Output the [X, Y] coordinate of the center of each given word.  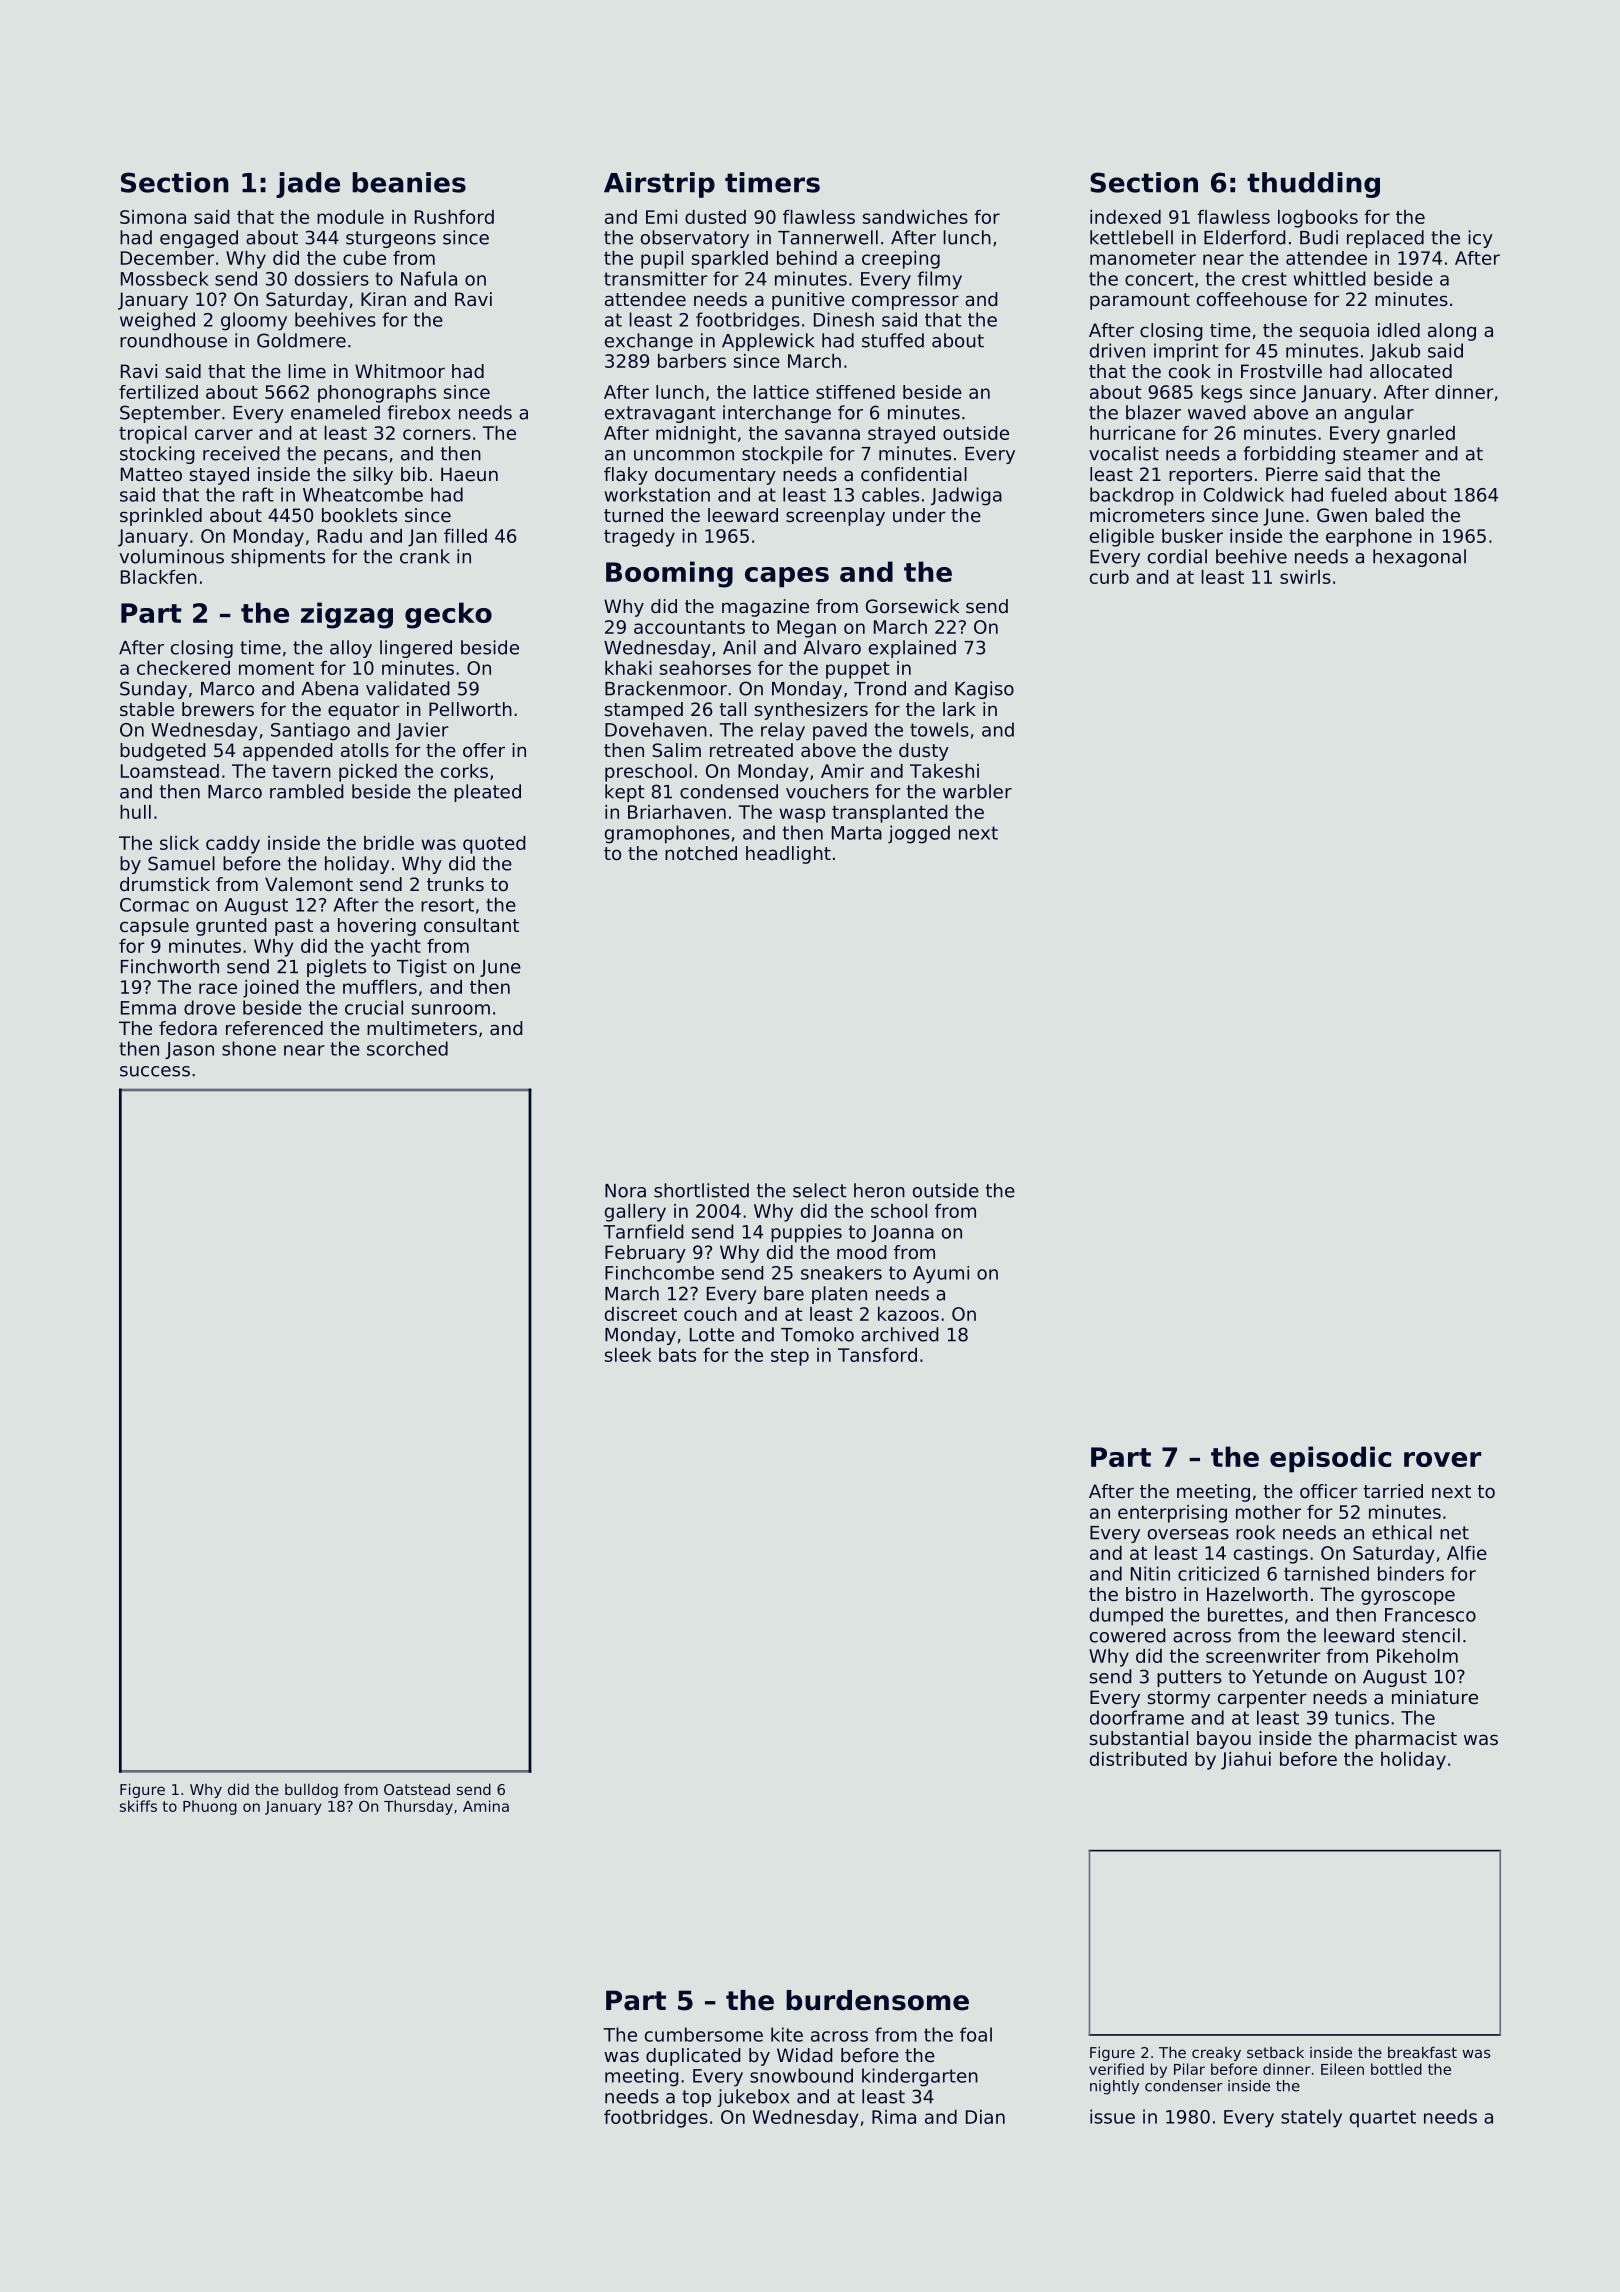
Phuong [210, 1807]
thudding [1313, 185]
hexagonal [1419, 558]
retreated [751, 750]
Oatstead [417, 1789]
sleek [627, 1355]
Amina [486, 1806]
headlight [788, 855]
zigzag [347, 615]
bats [677, 1355]
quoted [494, 845]
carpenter [1262, 1699]
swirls [1305, 577]
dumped [1126, 1616]
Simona [153, 217]
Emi [661, 217]
